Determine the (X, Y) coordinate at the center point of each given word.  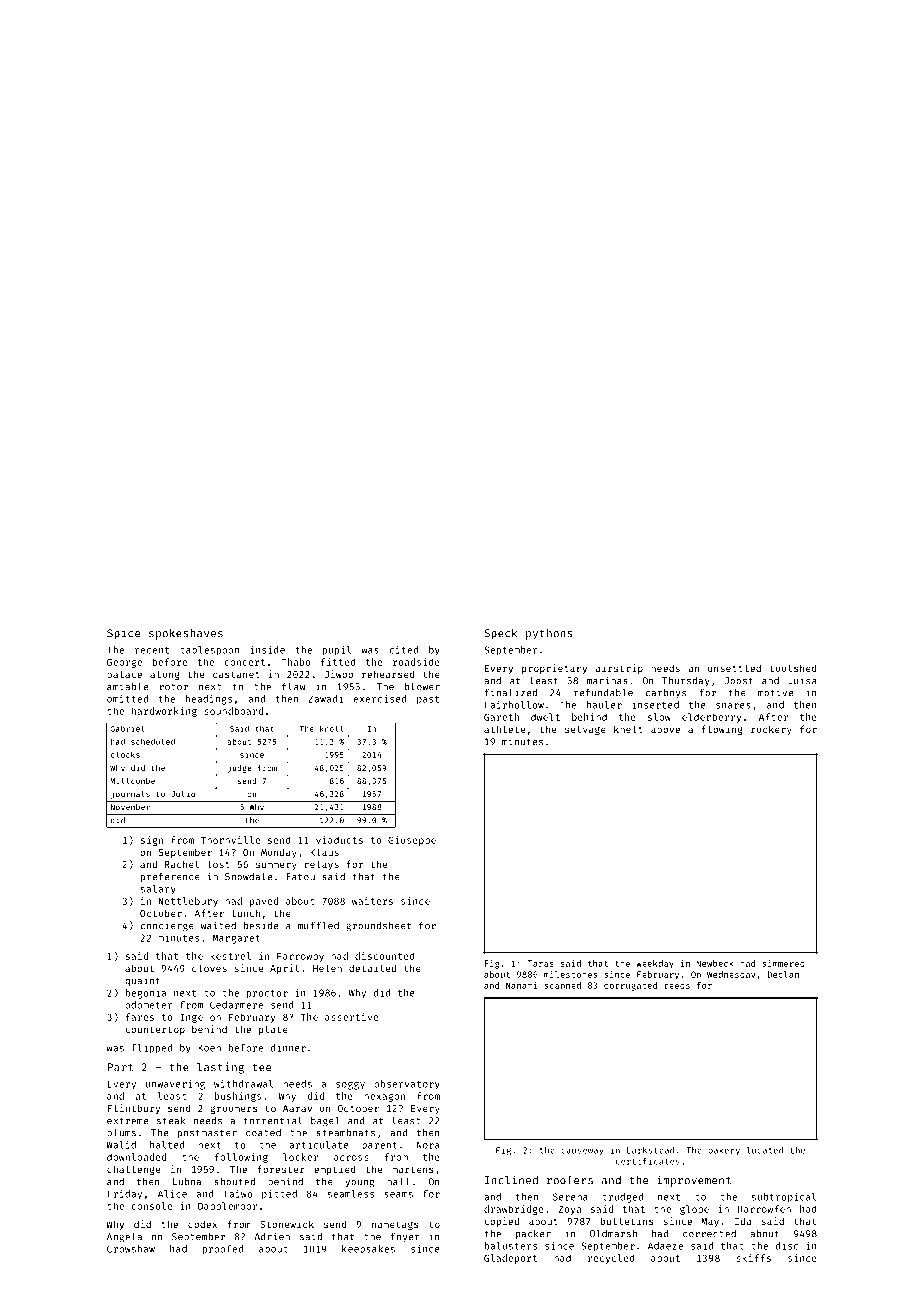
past (428, 700)
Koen (209, 1048)
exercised (380, 699)
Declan (783, 974)
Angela (124, 1238)
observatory (407, 1085)
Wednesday (731, 975)
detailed (372, 968)
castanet (236, 674)
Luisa (802, 680)
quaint (142, 981)
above (665, 729)
